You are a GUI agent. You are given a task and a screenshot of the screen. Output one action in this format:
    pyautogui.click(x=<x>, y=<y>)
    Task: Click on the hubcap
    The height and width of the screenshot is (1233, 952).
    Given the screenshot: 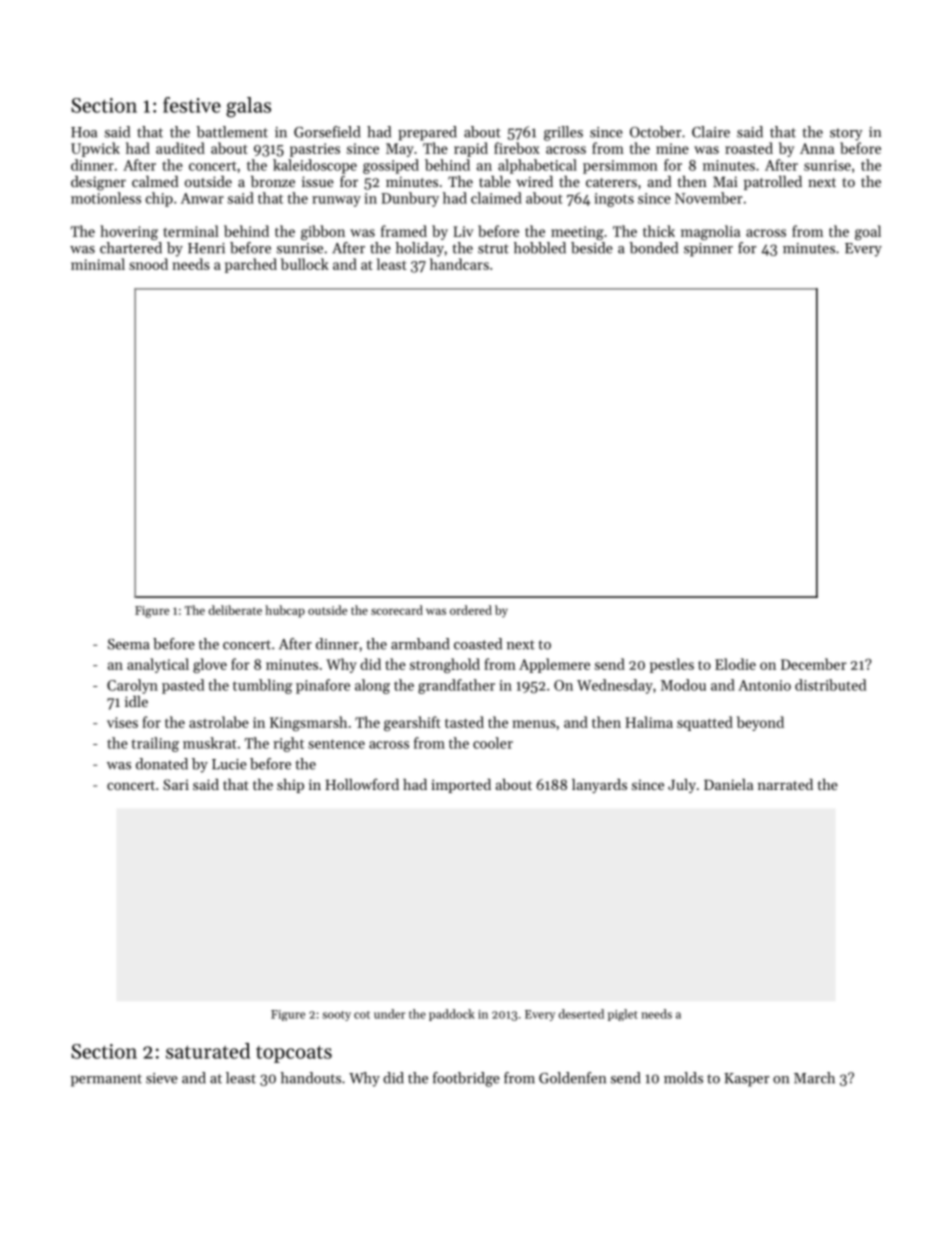 What is the action you would take?
    pyautogui.click(x=285, y=611)
